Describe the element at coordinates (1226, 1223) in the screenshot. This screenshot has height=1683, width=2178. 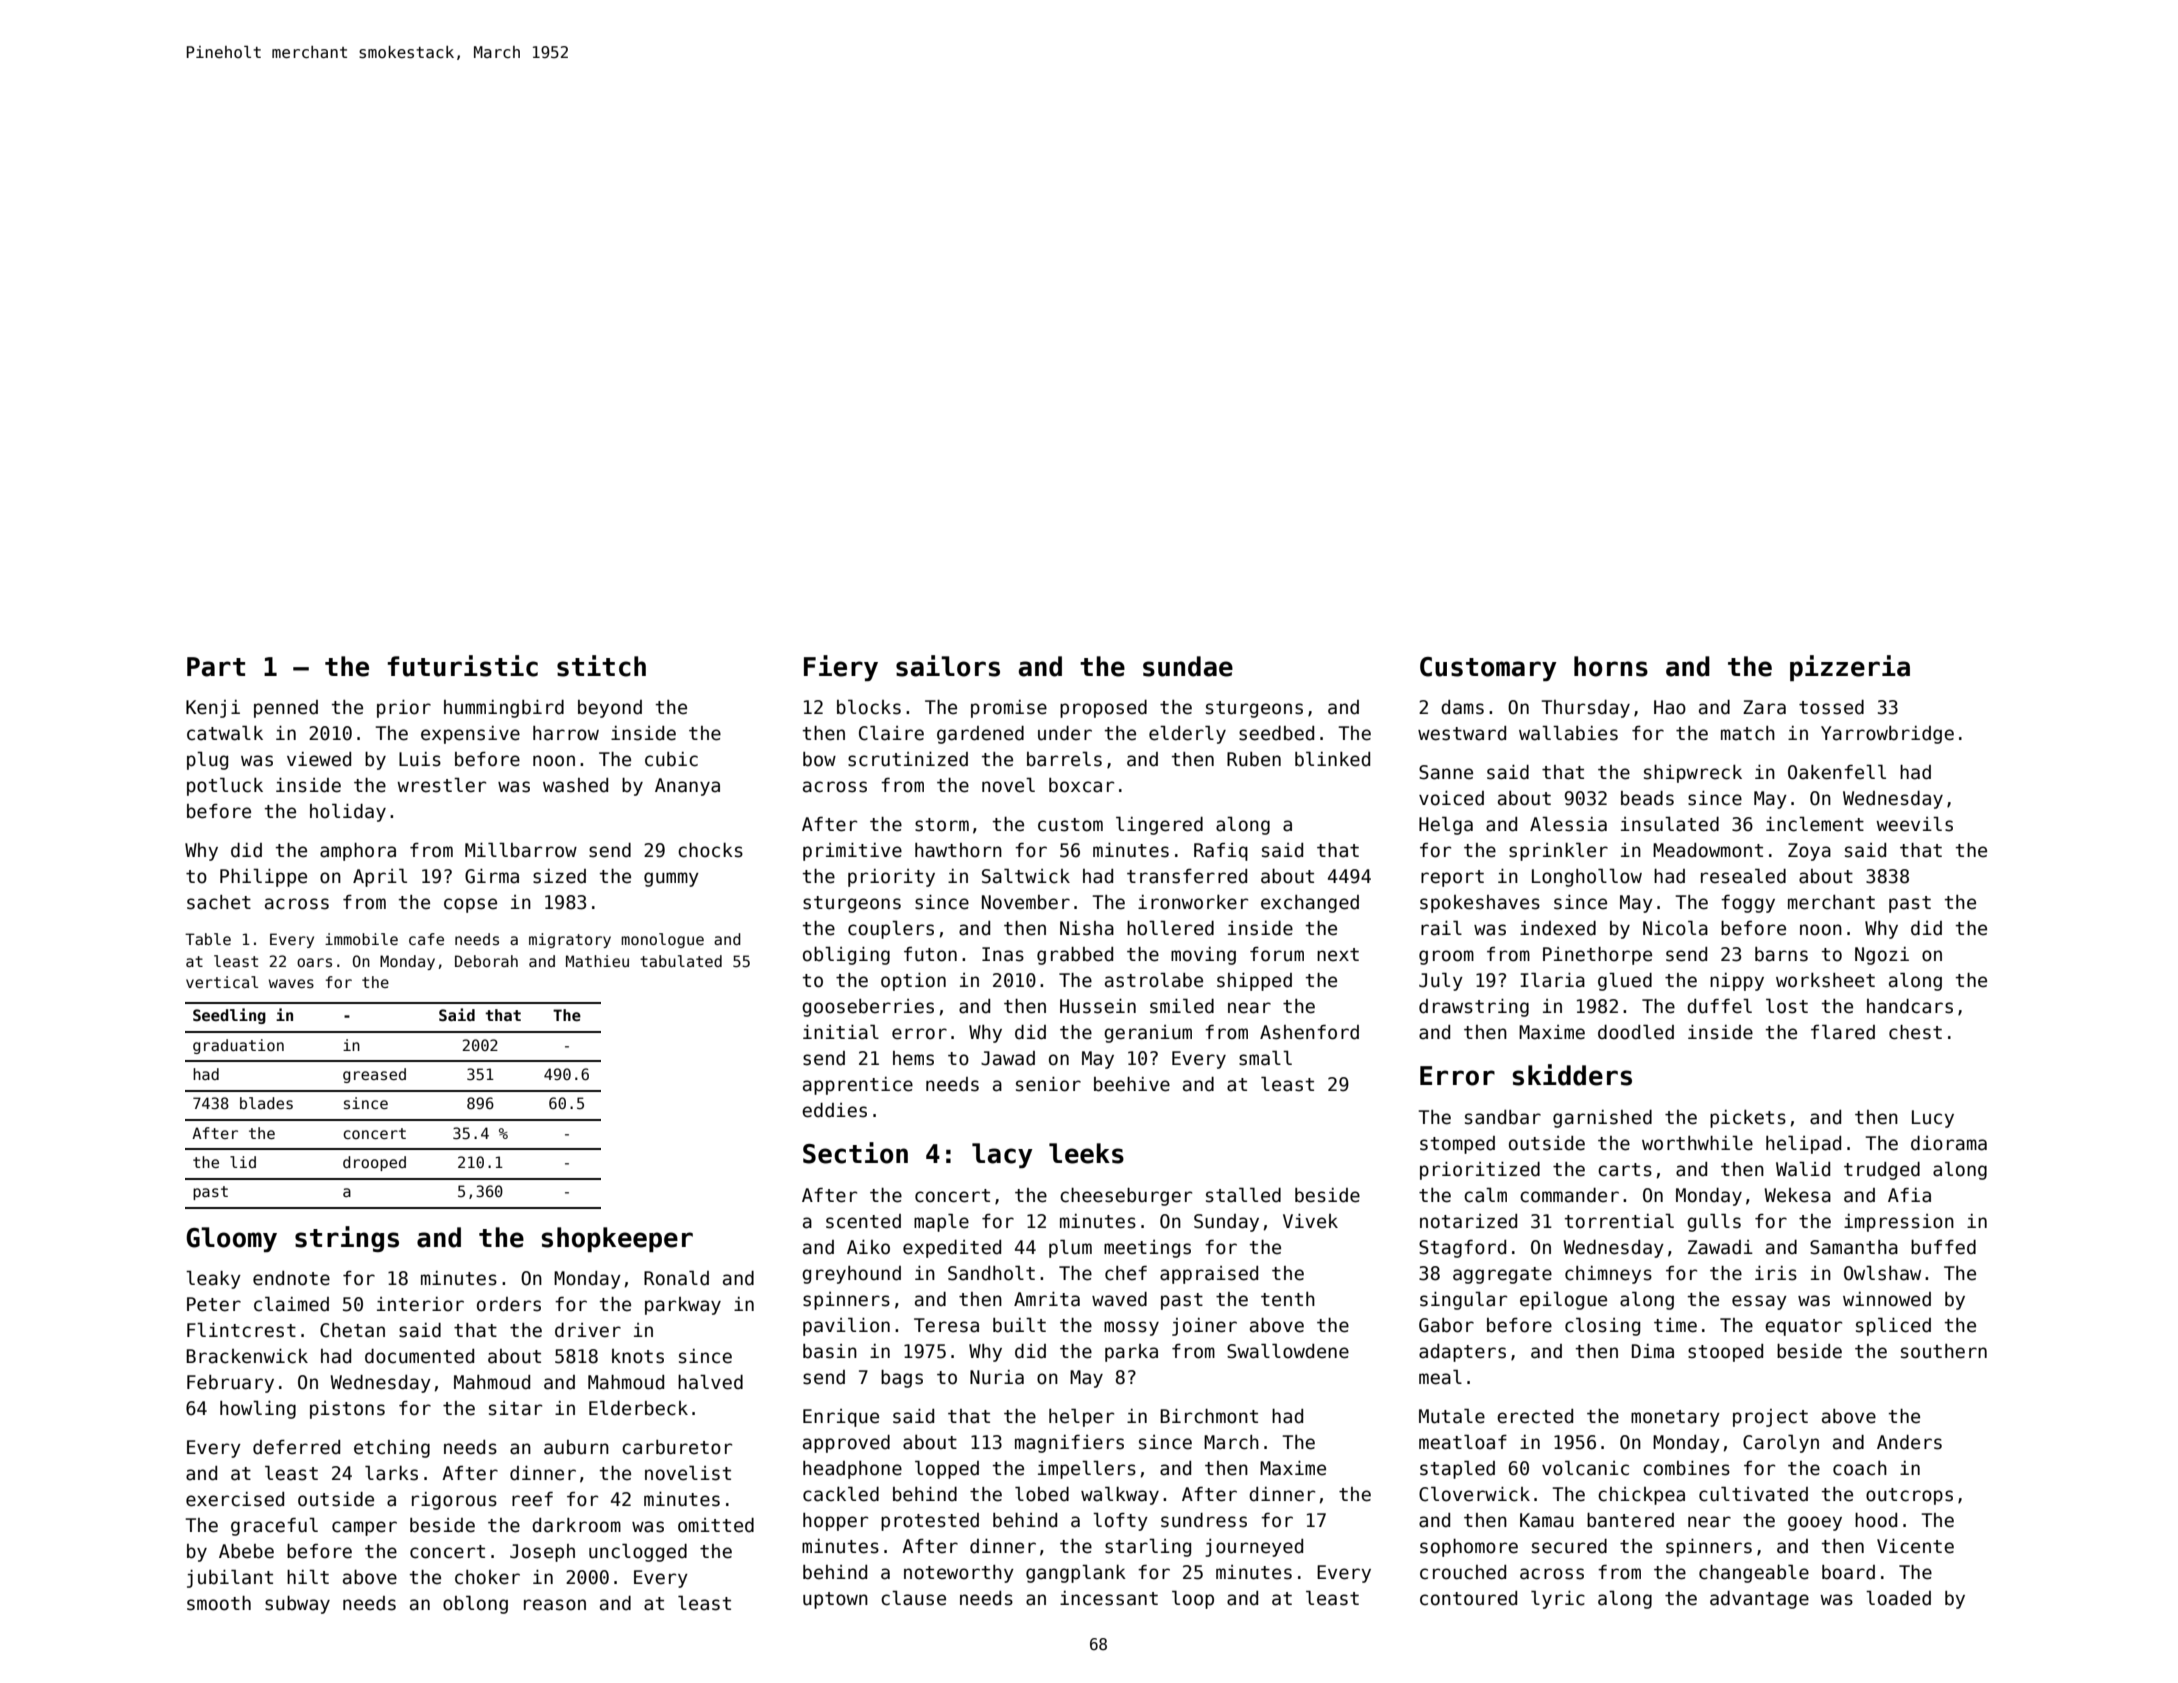
I see `Sunday` at that location.
